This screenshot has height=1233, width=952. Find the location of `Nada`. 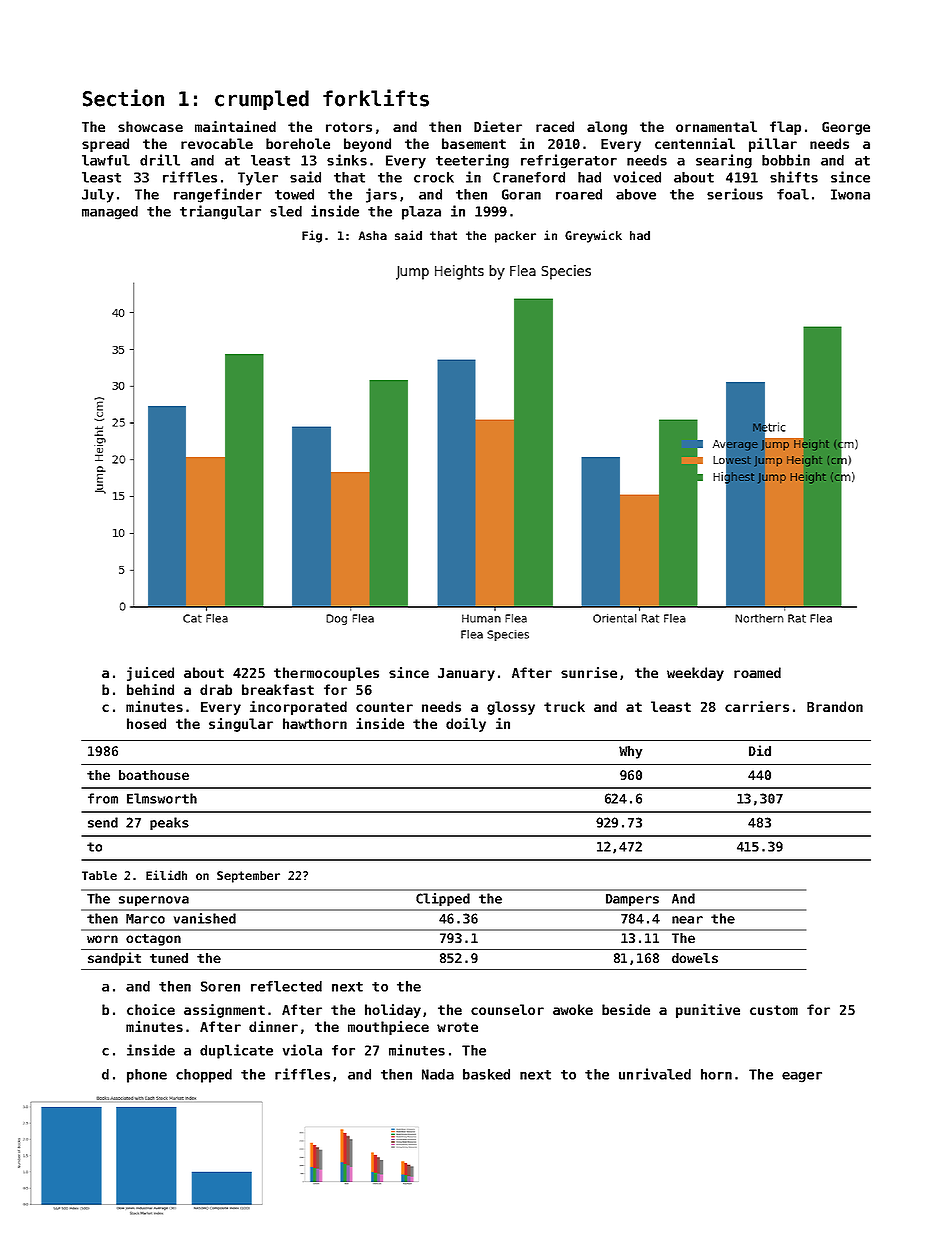

Nada is located at coordinates (438, 1074).
